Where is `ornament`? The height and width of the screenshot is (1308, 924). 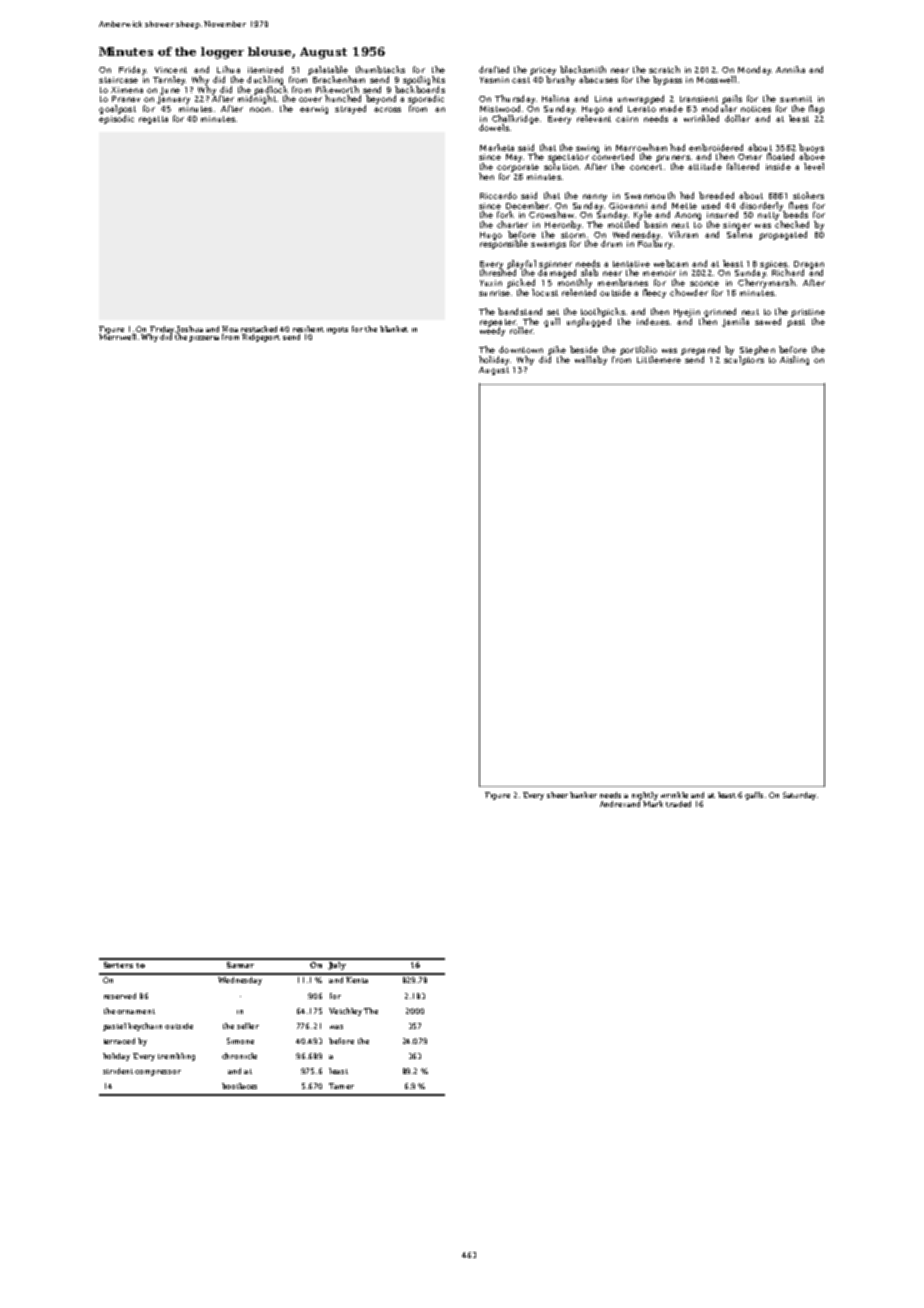 ornament is located at coordinates (136, 1011).
